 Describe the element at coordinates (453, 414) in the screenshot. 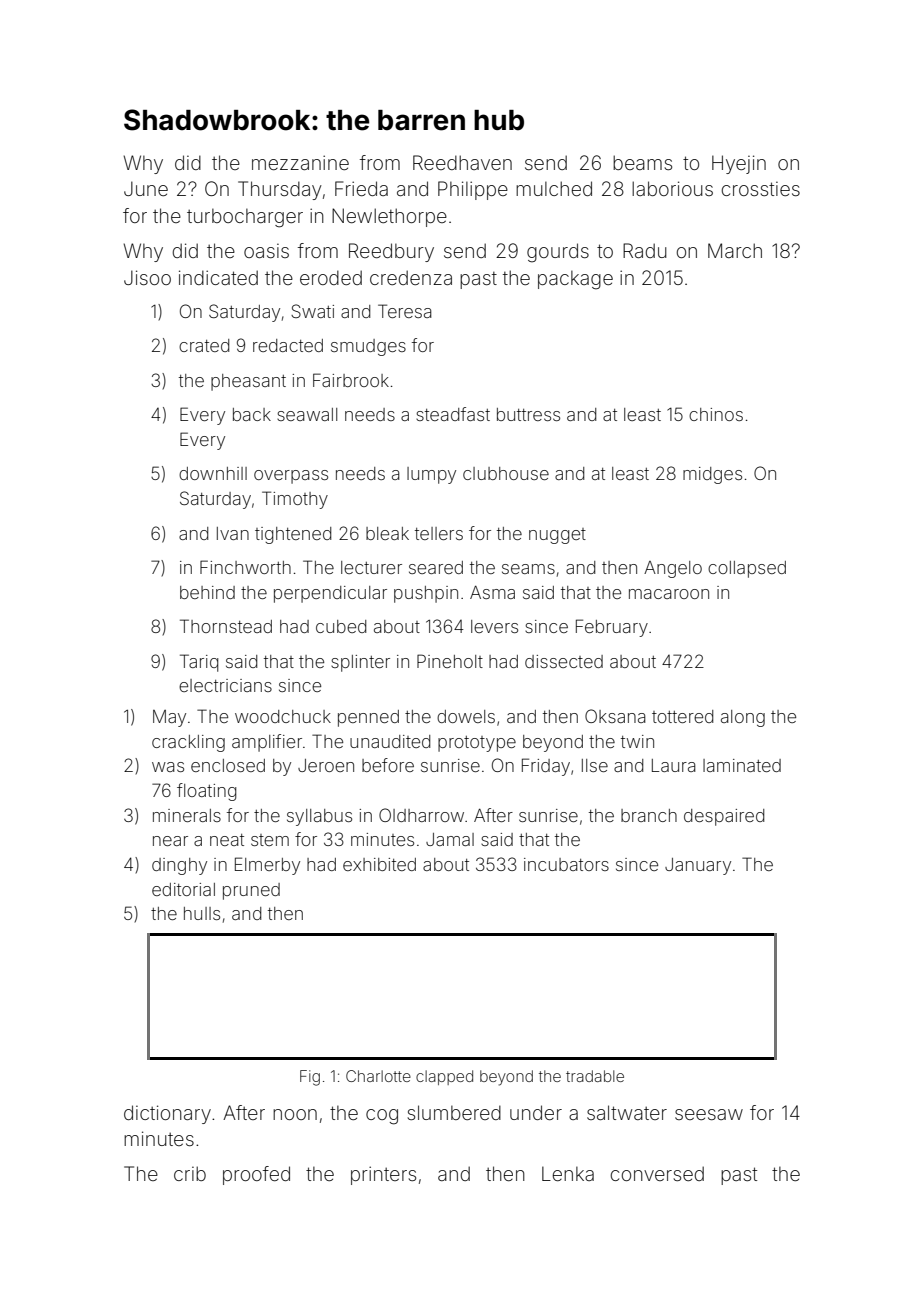

I see `steadfast` at that location.
